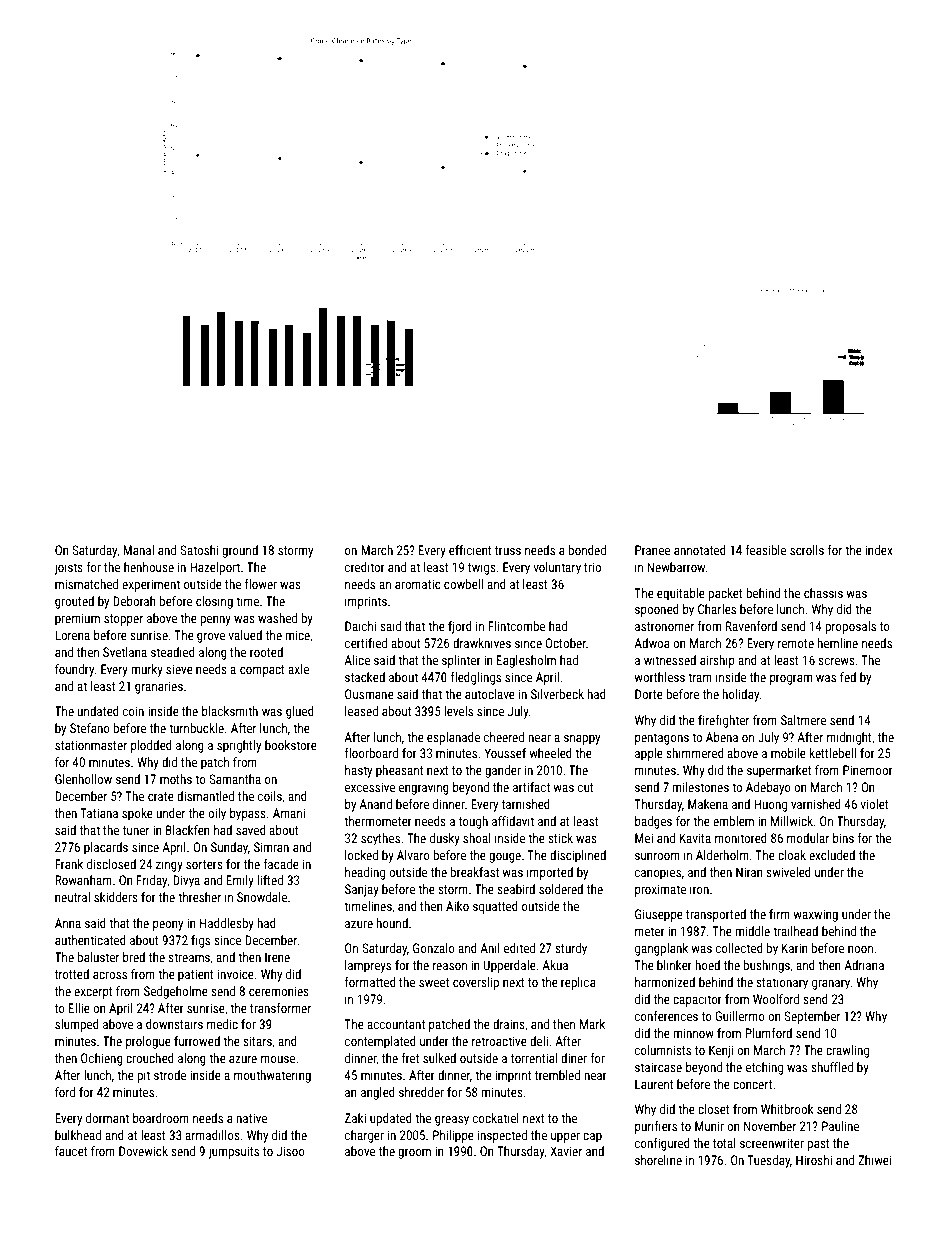 This screenshot has width=952, height=1233. Describe the element at coordinates (453, 738) in the screenshot. I see `esplanade` at that location.
